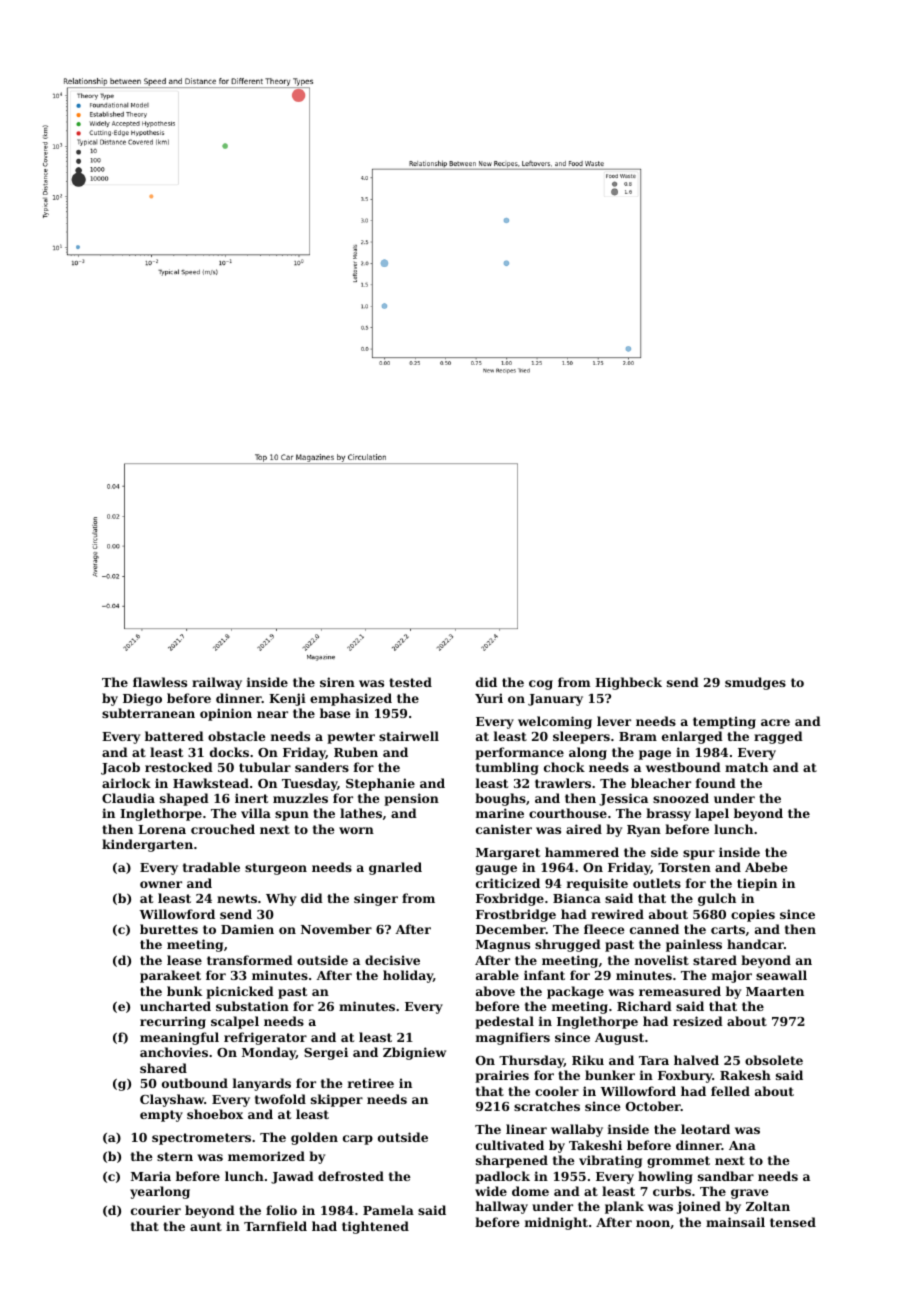  What do you see at coordinates (510, 1145) in the page?
I see `cultivated` at bounding box center [510, 1145].
